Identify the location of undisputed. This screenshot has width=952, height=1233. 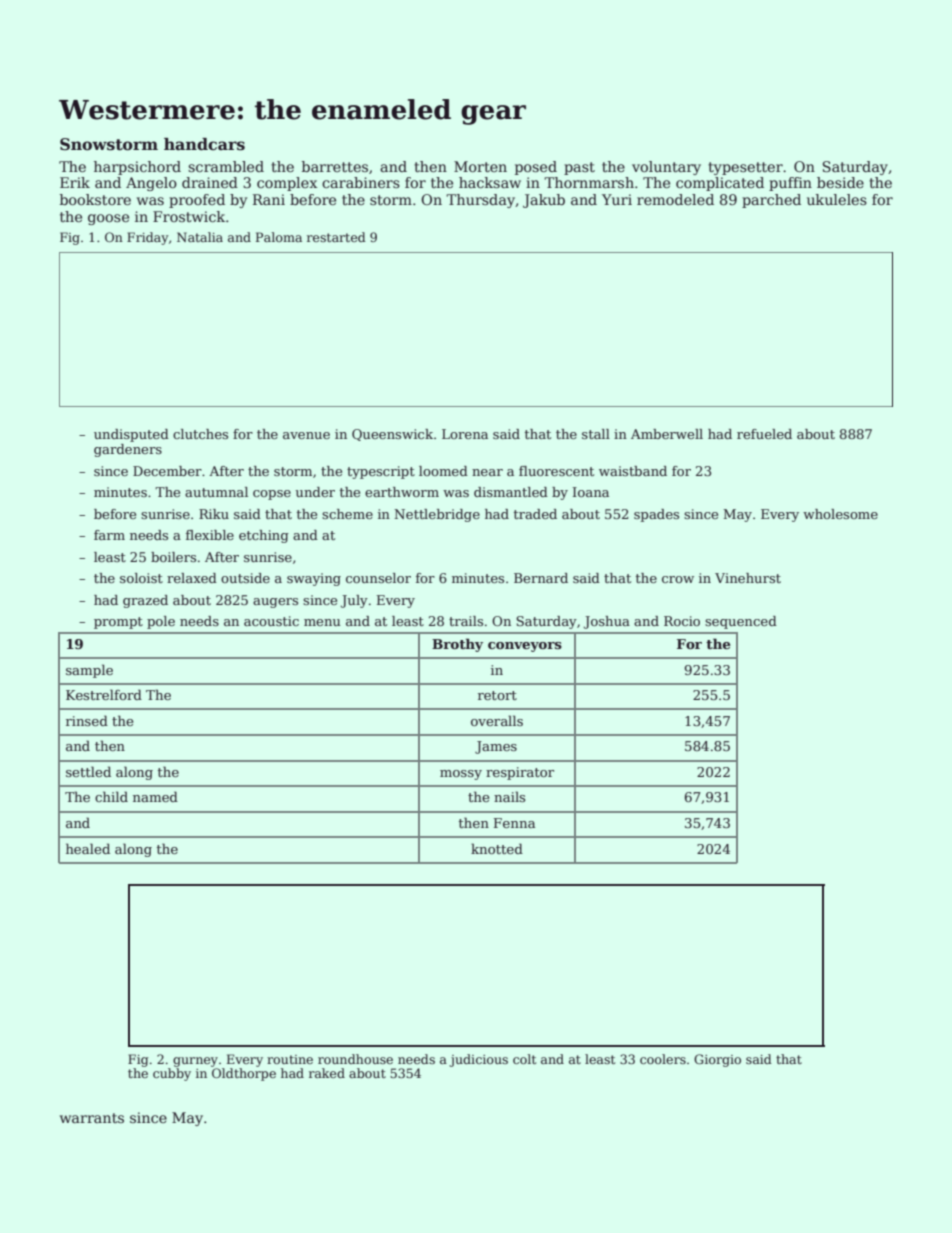
(131, 435).
